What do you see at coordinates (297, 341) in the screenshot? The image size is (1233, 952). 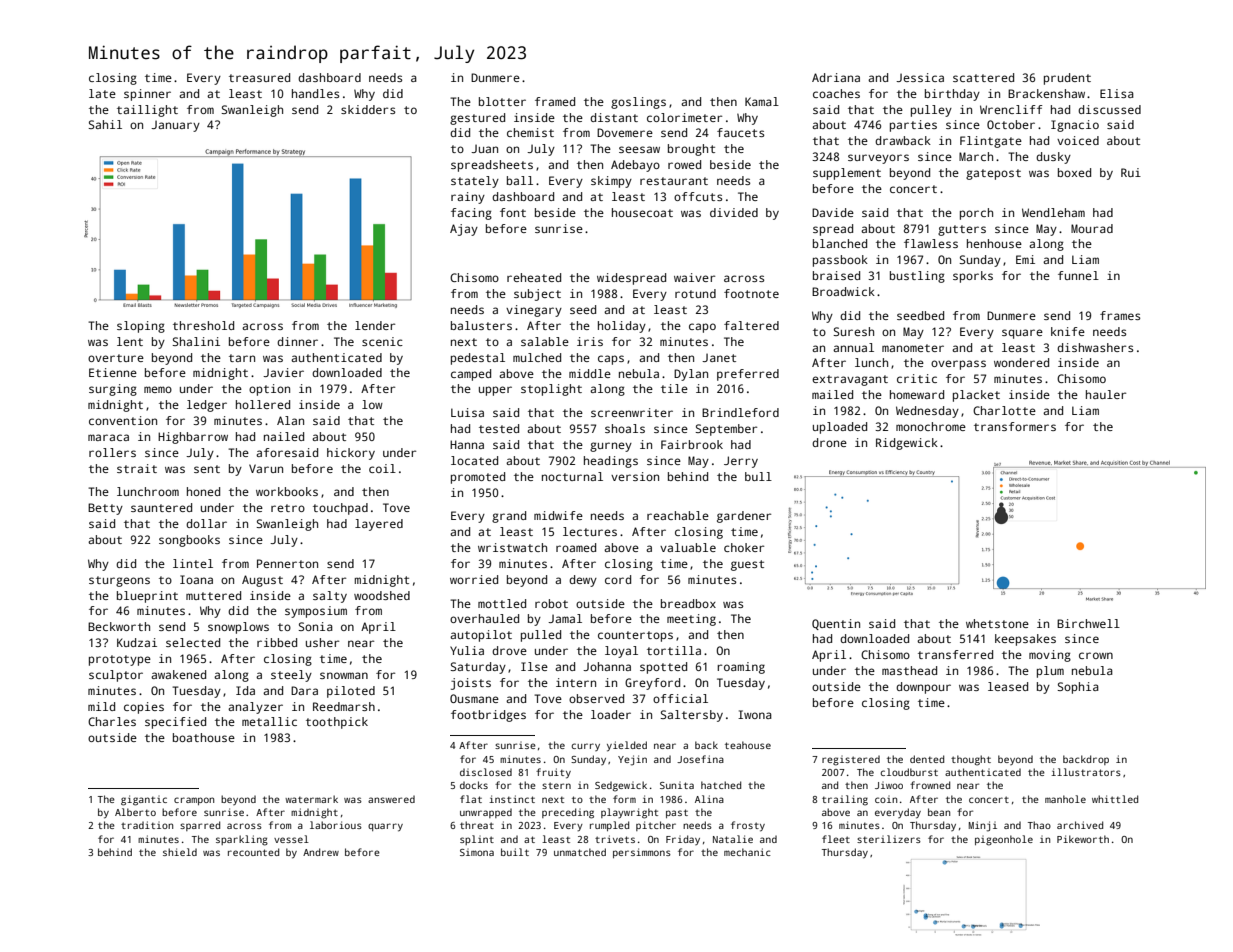 I see `dinner` at bounding box center [297, 341].
